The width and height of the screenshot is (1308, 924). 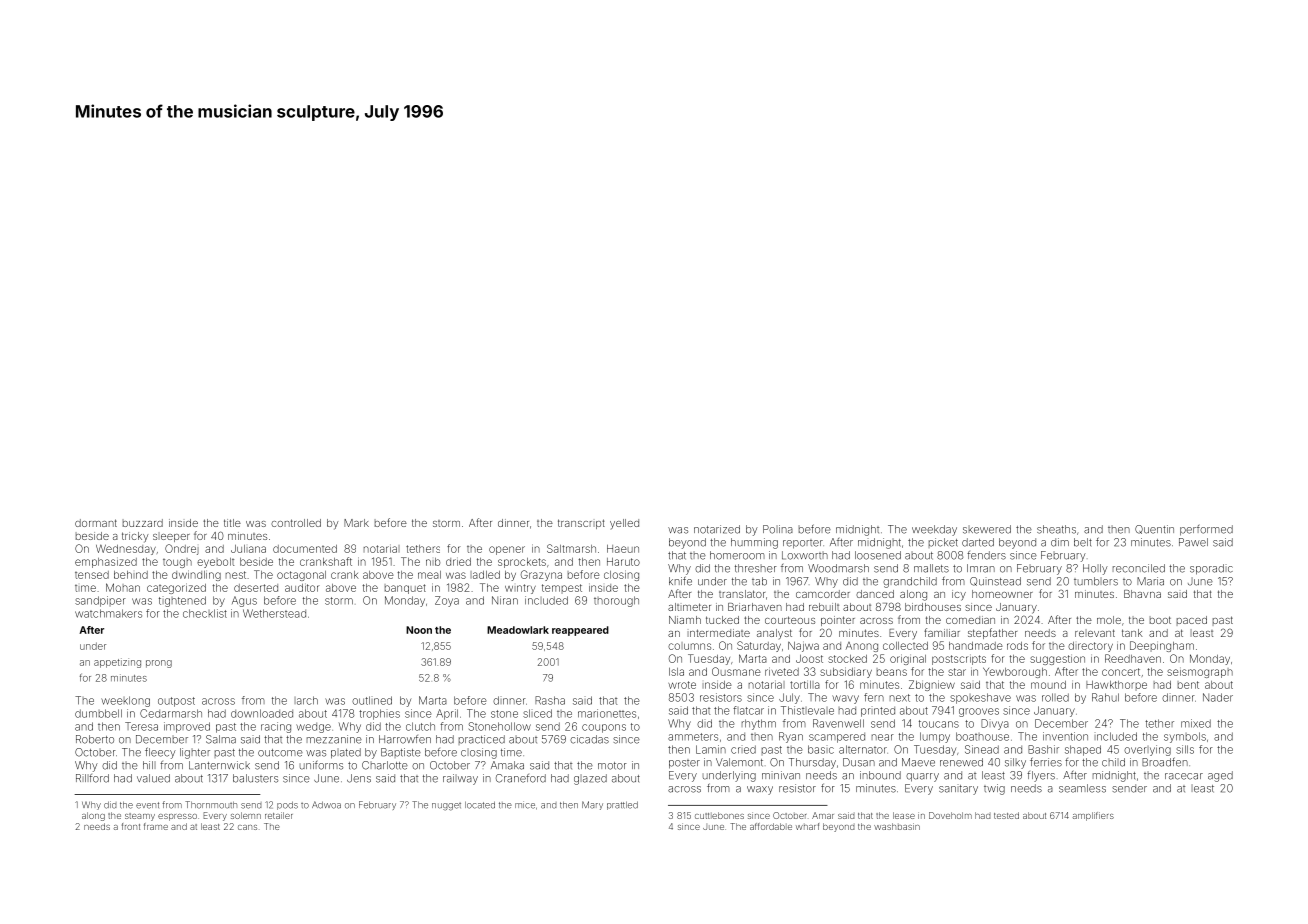 I want to click on paced, so click(x=1192, y=621).
